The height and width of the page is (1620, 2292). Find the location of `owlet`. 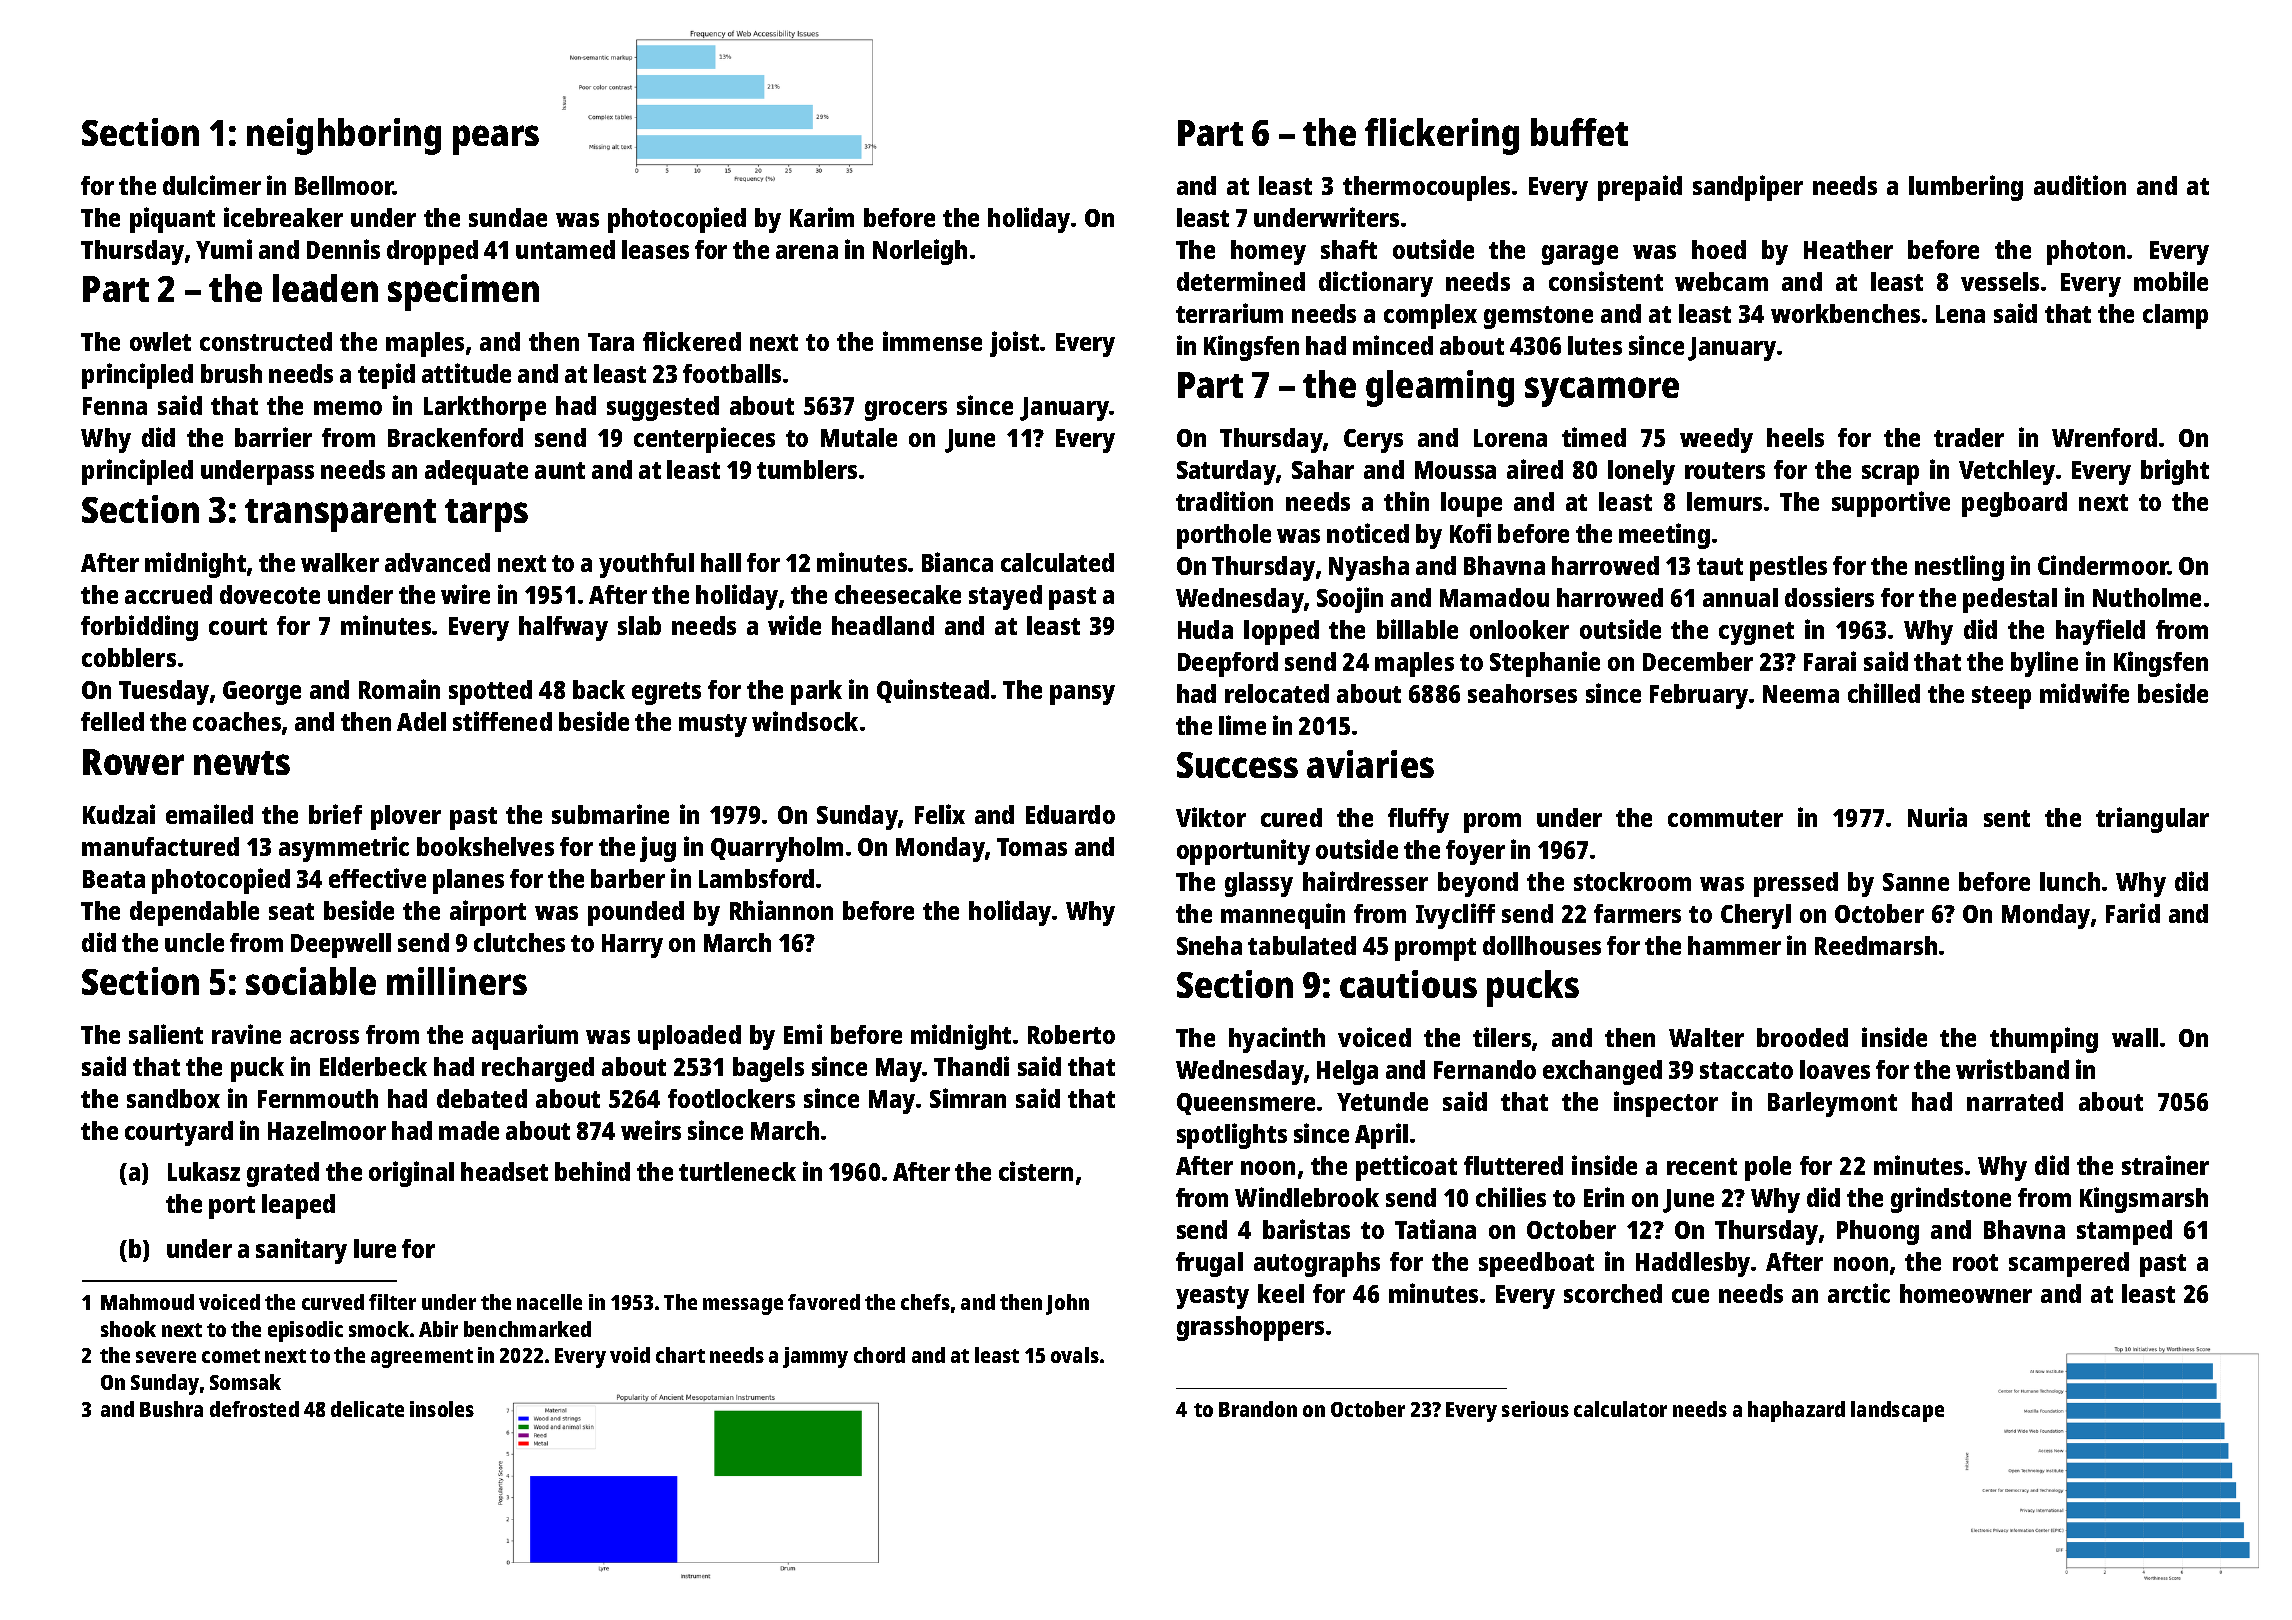

owlet is located at coordinates (160, 341).
